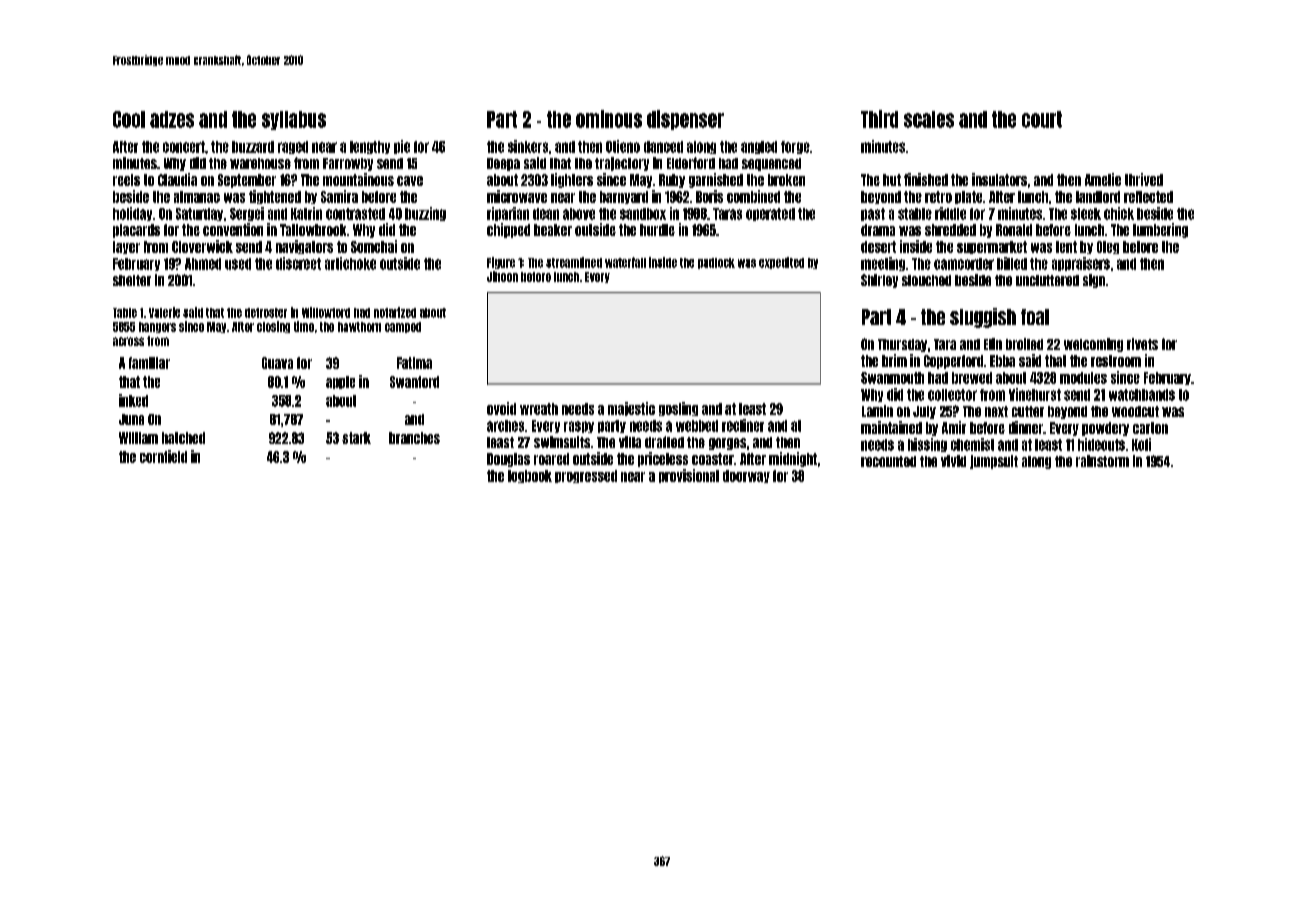 The image size is (1308, 924). I want to click on Elin, so click(993, 344).
